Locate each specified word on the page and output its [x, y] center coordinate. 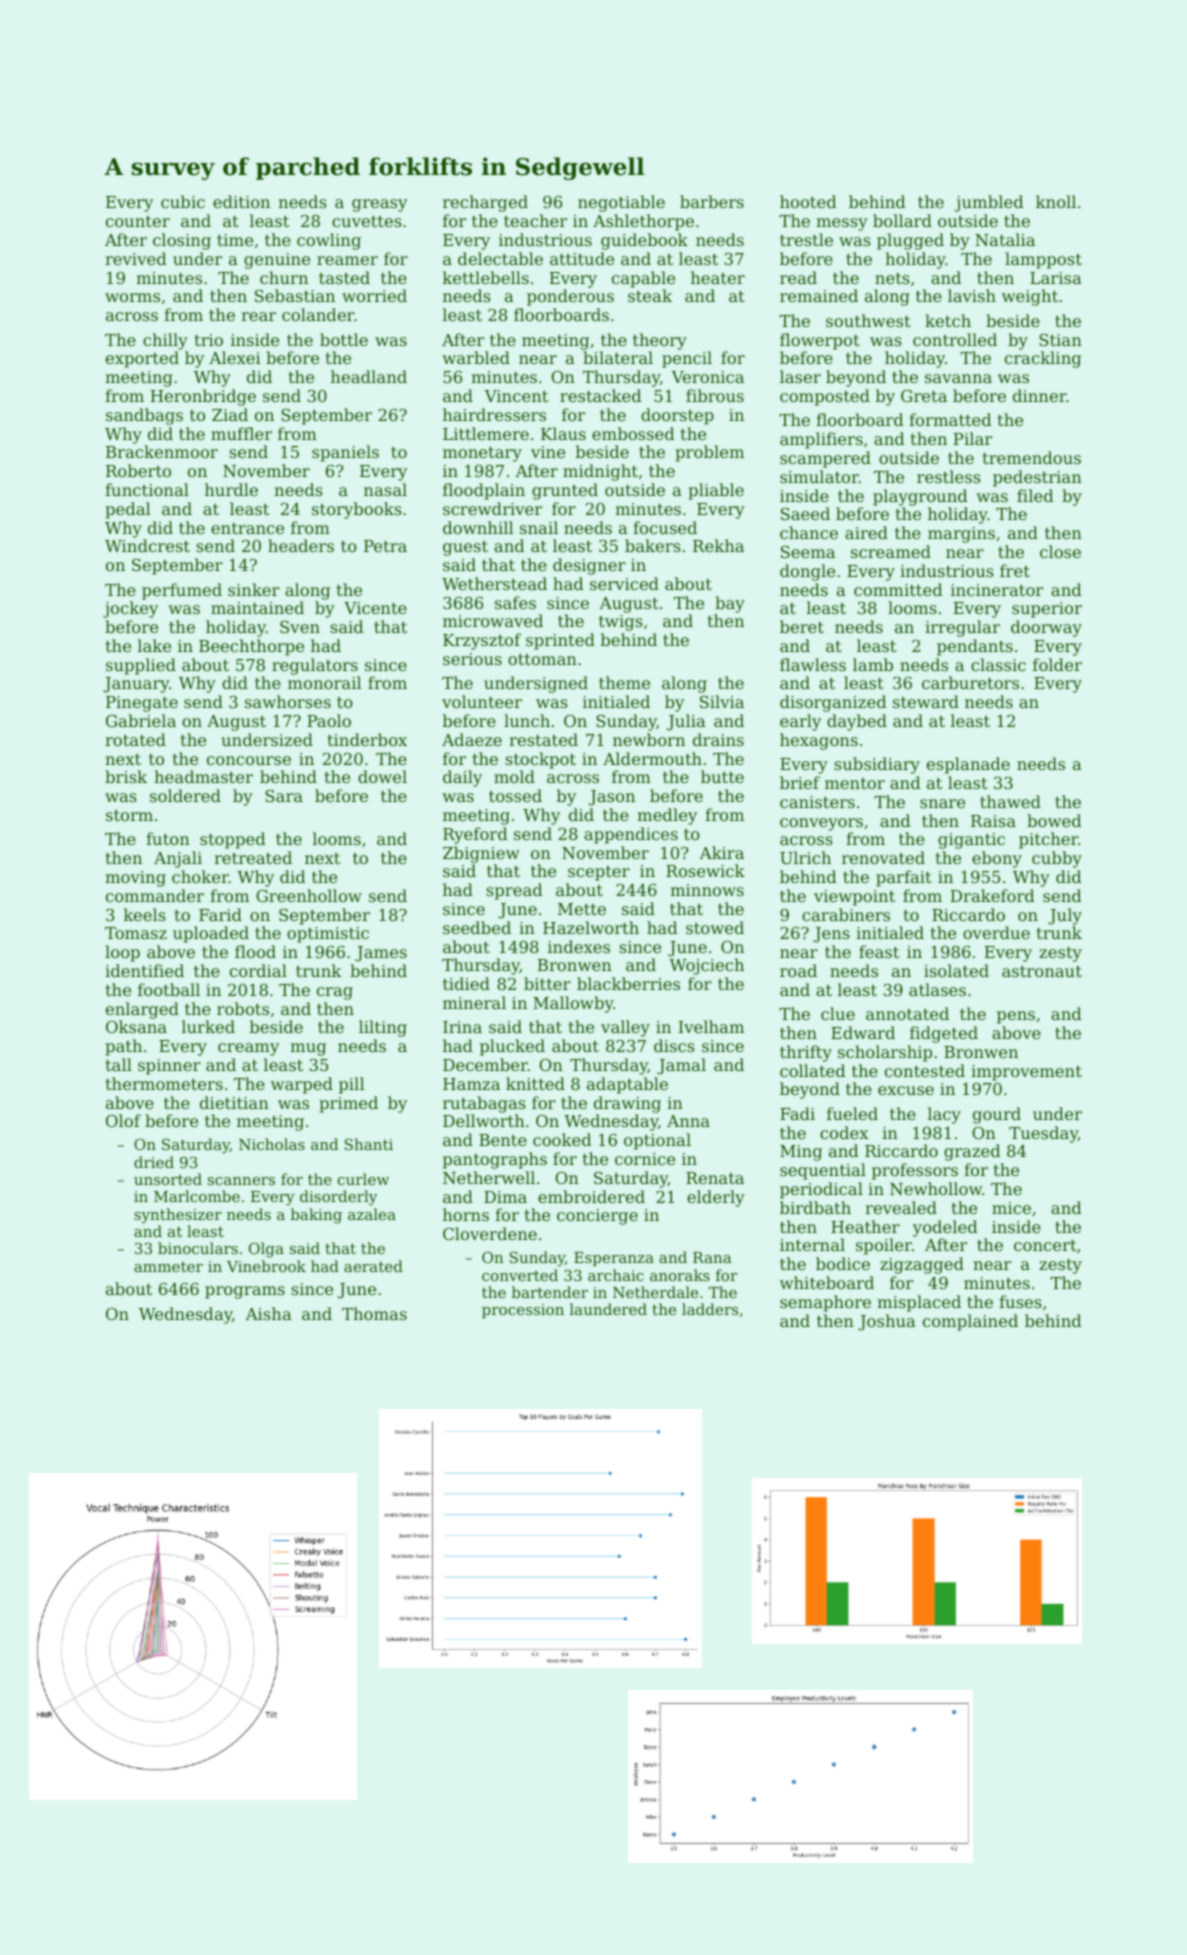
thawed [1010, 801]
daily [462, 778]
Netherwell [489, 1177]
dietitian [234, 1102]
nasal [385, 489]
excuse [906, 1090]
